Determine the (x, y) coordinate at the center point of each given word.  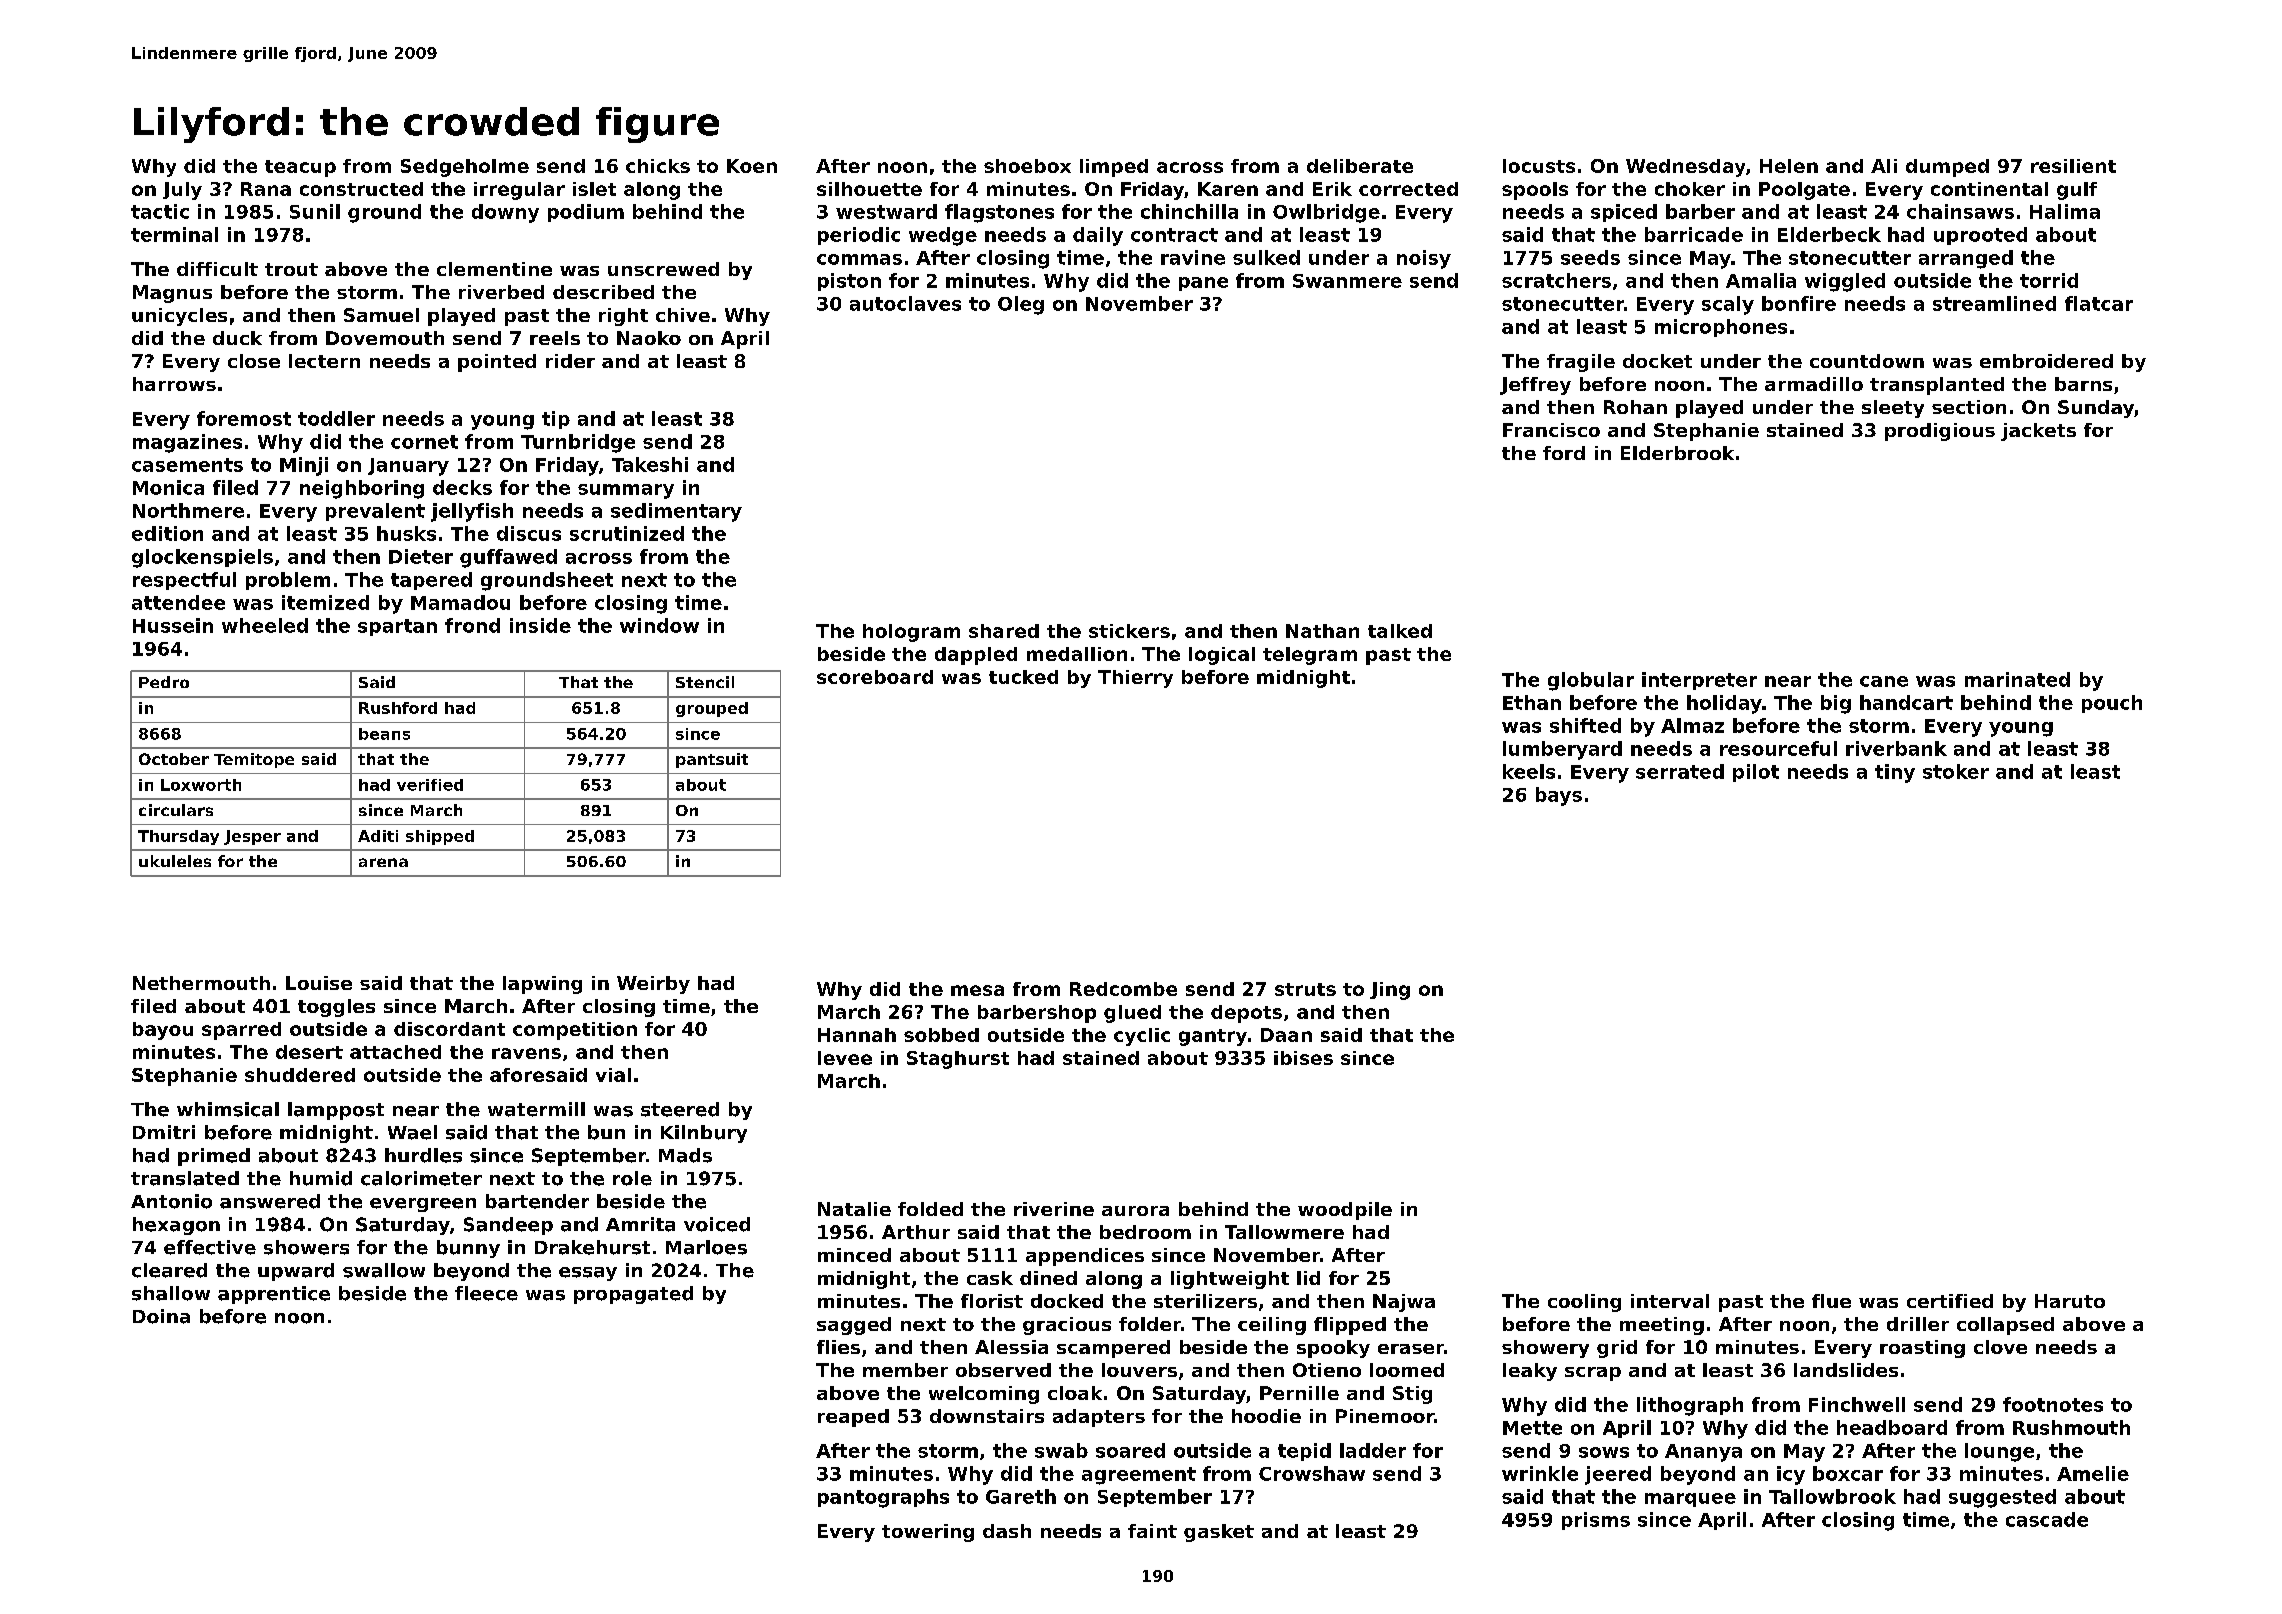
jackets (2038, 432)
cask (990, 1278)
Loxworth (201, 785)
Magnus (172, 294)
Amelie (2093, 1473)
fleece (486, 1293)
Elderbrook (1677, 453)
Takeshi (650, 464)
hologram (911, 633)
